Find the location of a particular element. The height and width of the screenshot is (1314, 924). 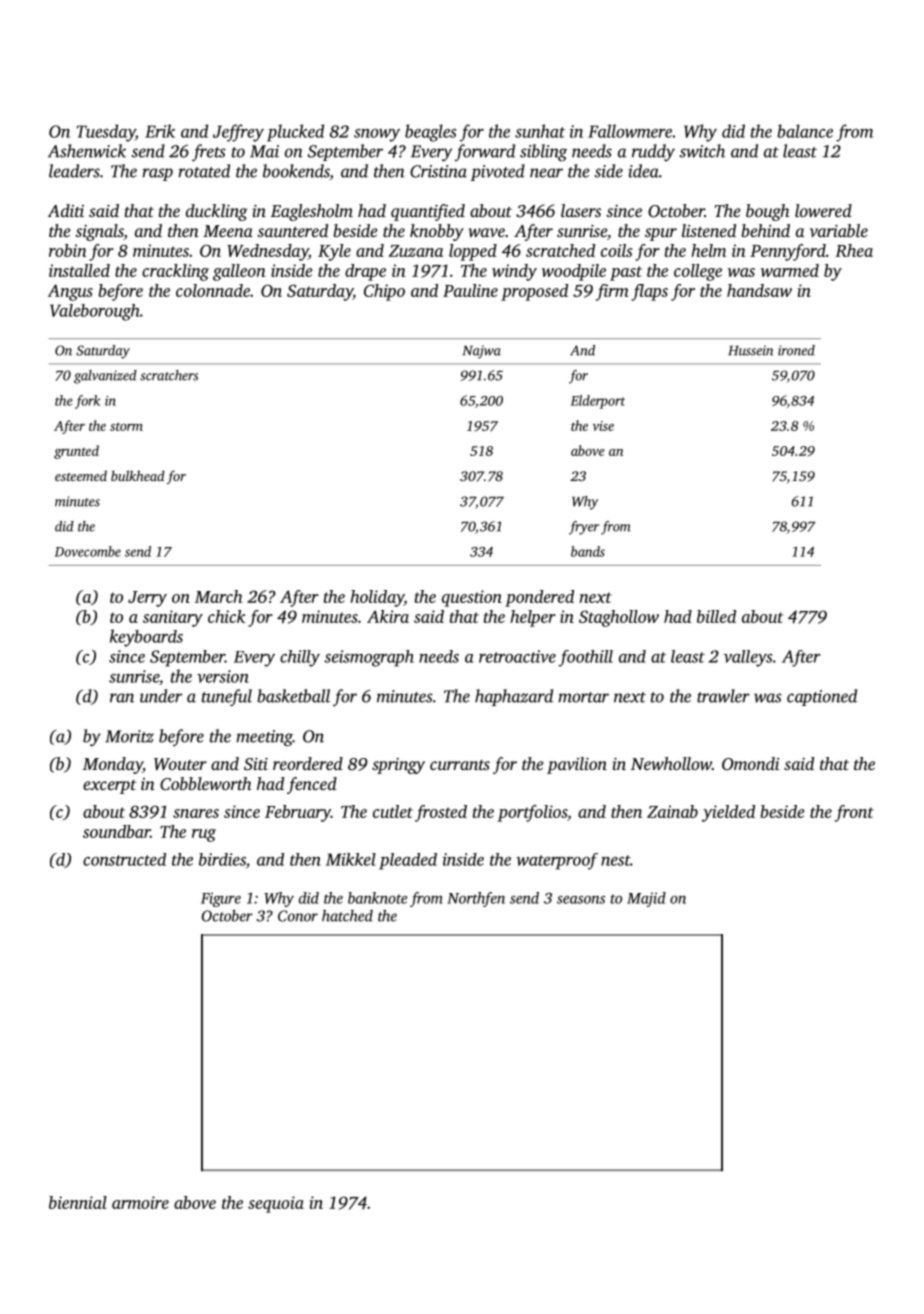

sunhat is located at coordinates (540, 131).
